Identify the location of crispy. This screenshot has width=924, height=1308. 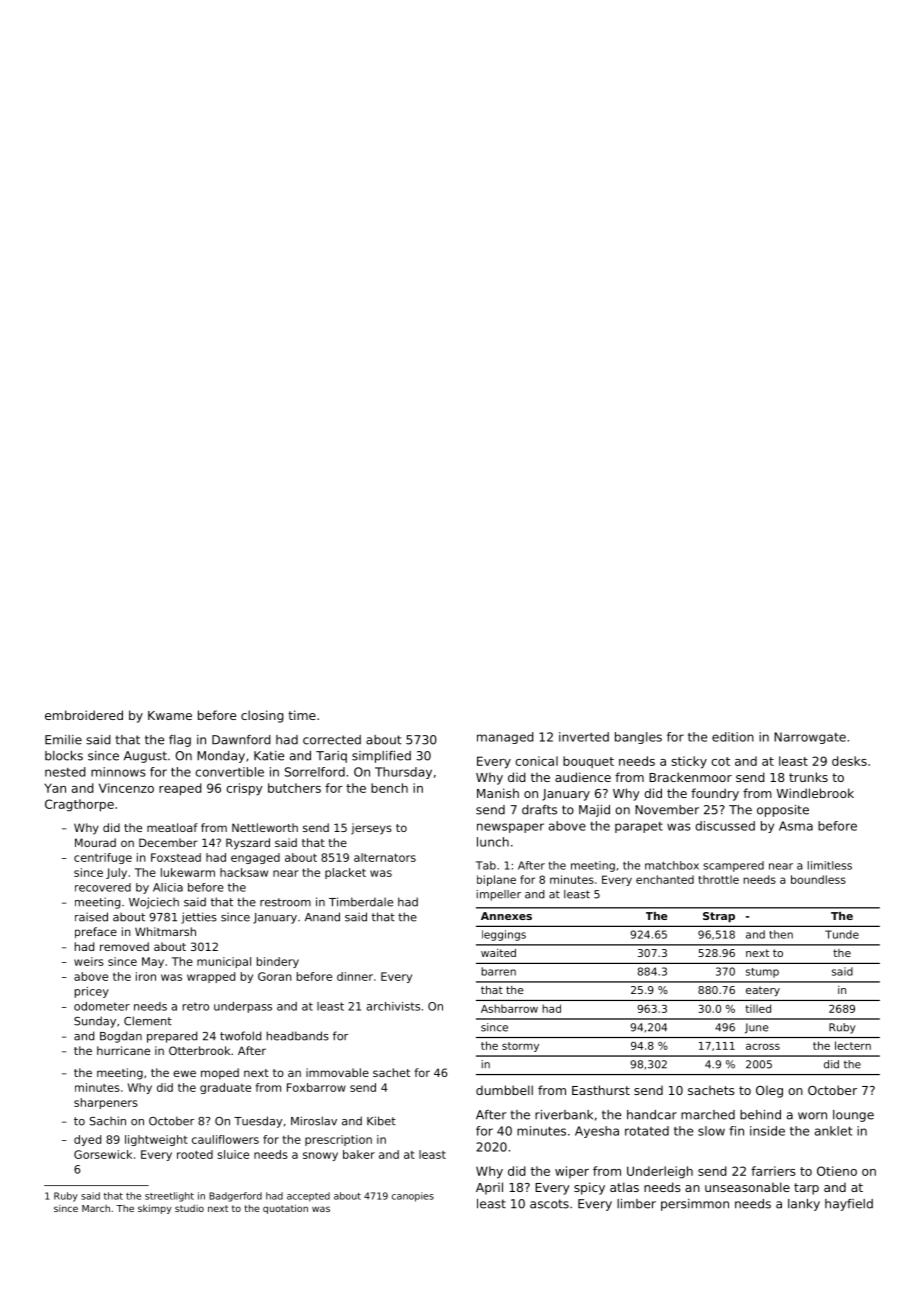
(244, 789).
